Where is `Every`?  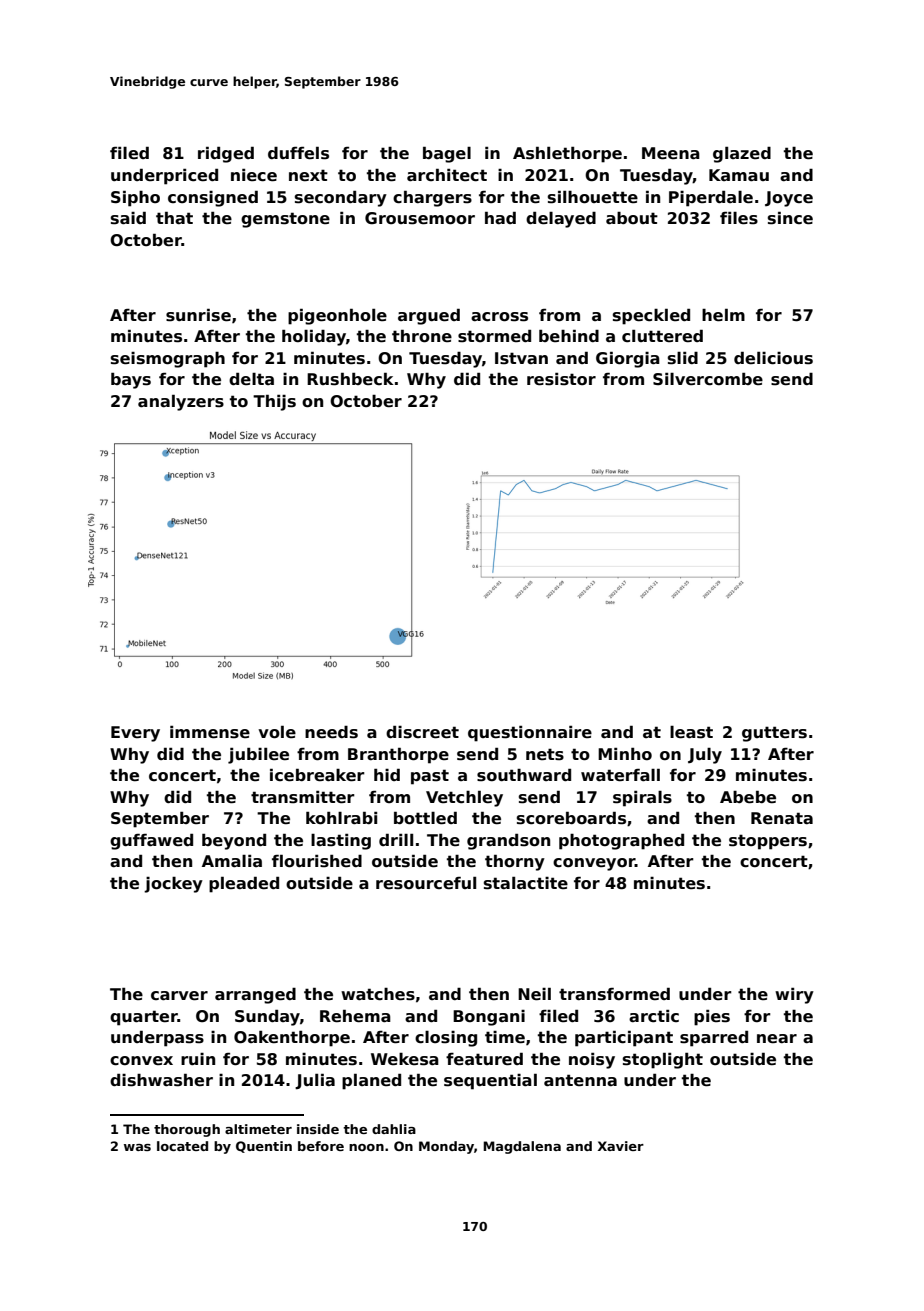 Every is located at coordinates (135, 734).
